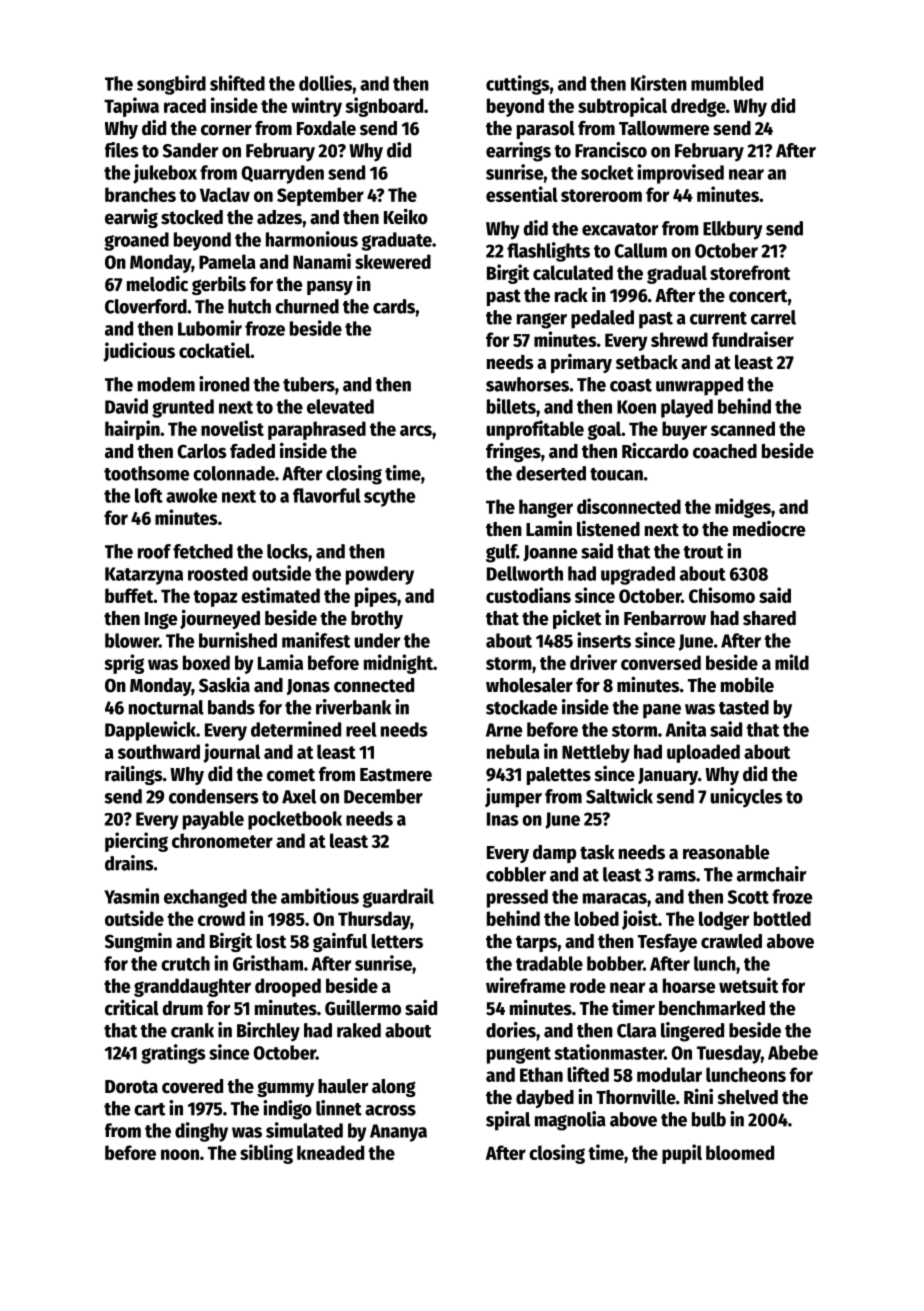  I want to click on pungent, so click(519, 1055).
